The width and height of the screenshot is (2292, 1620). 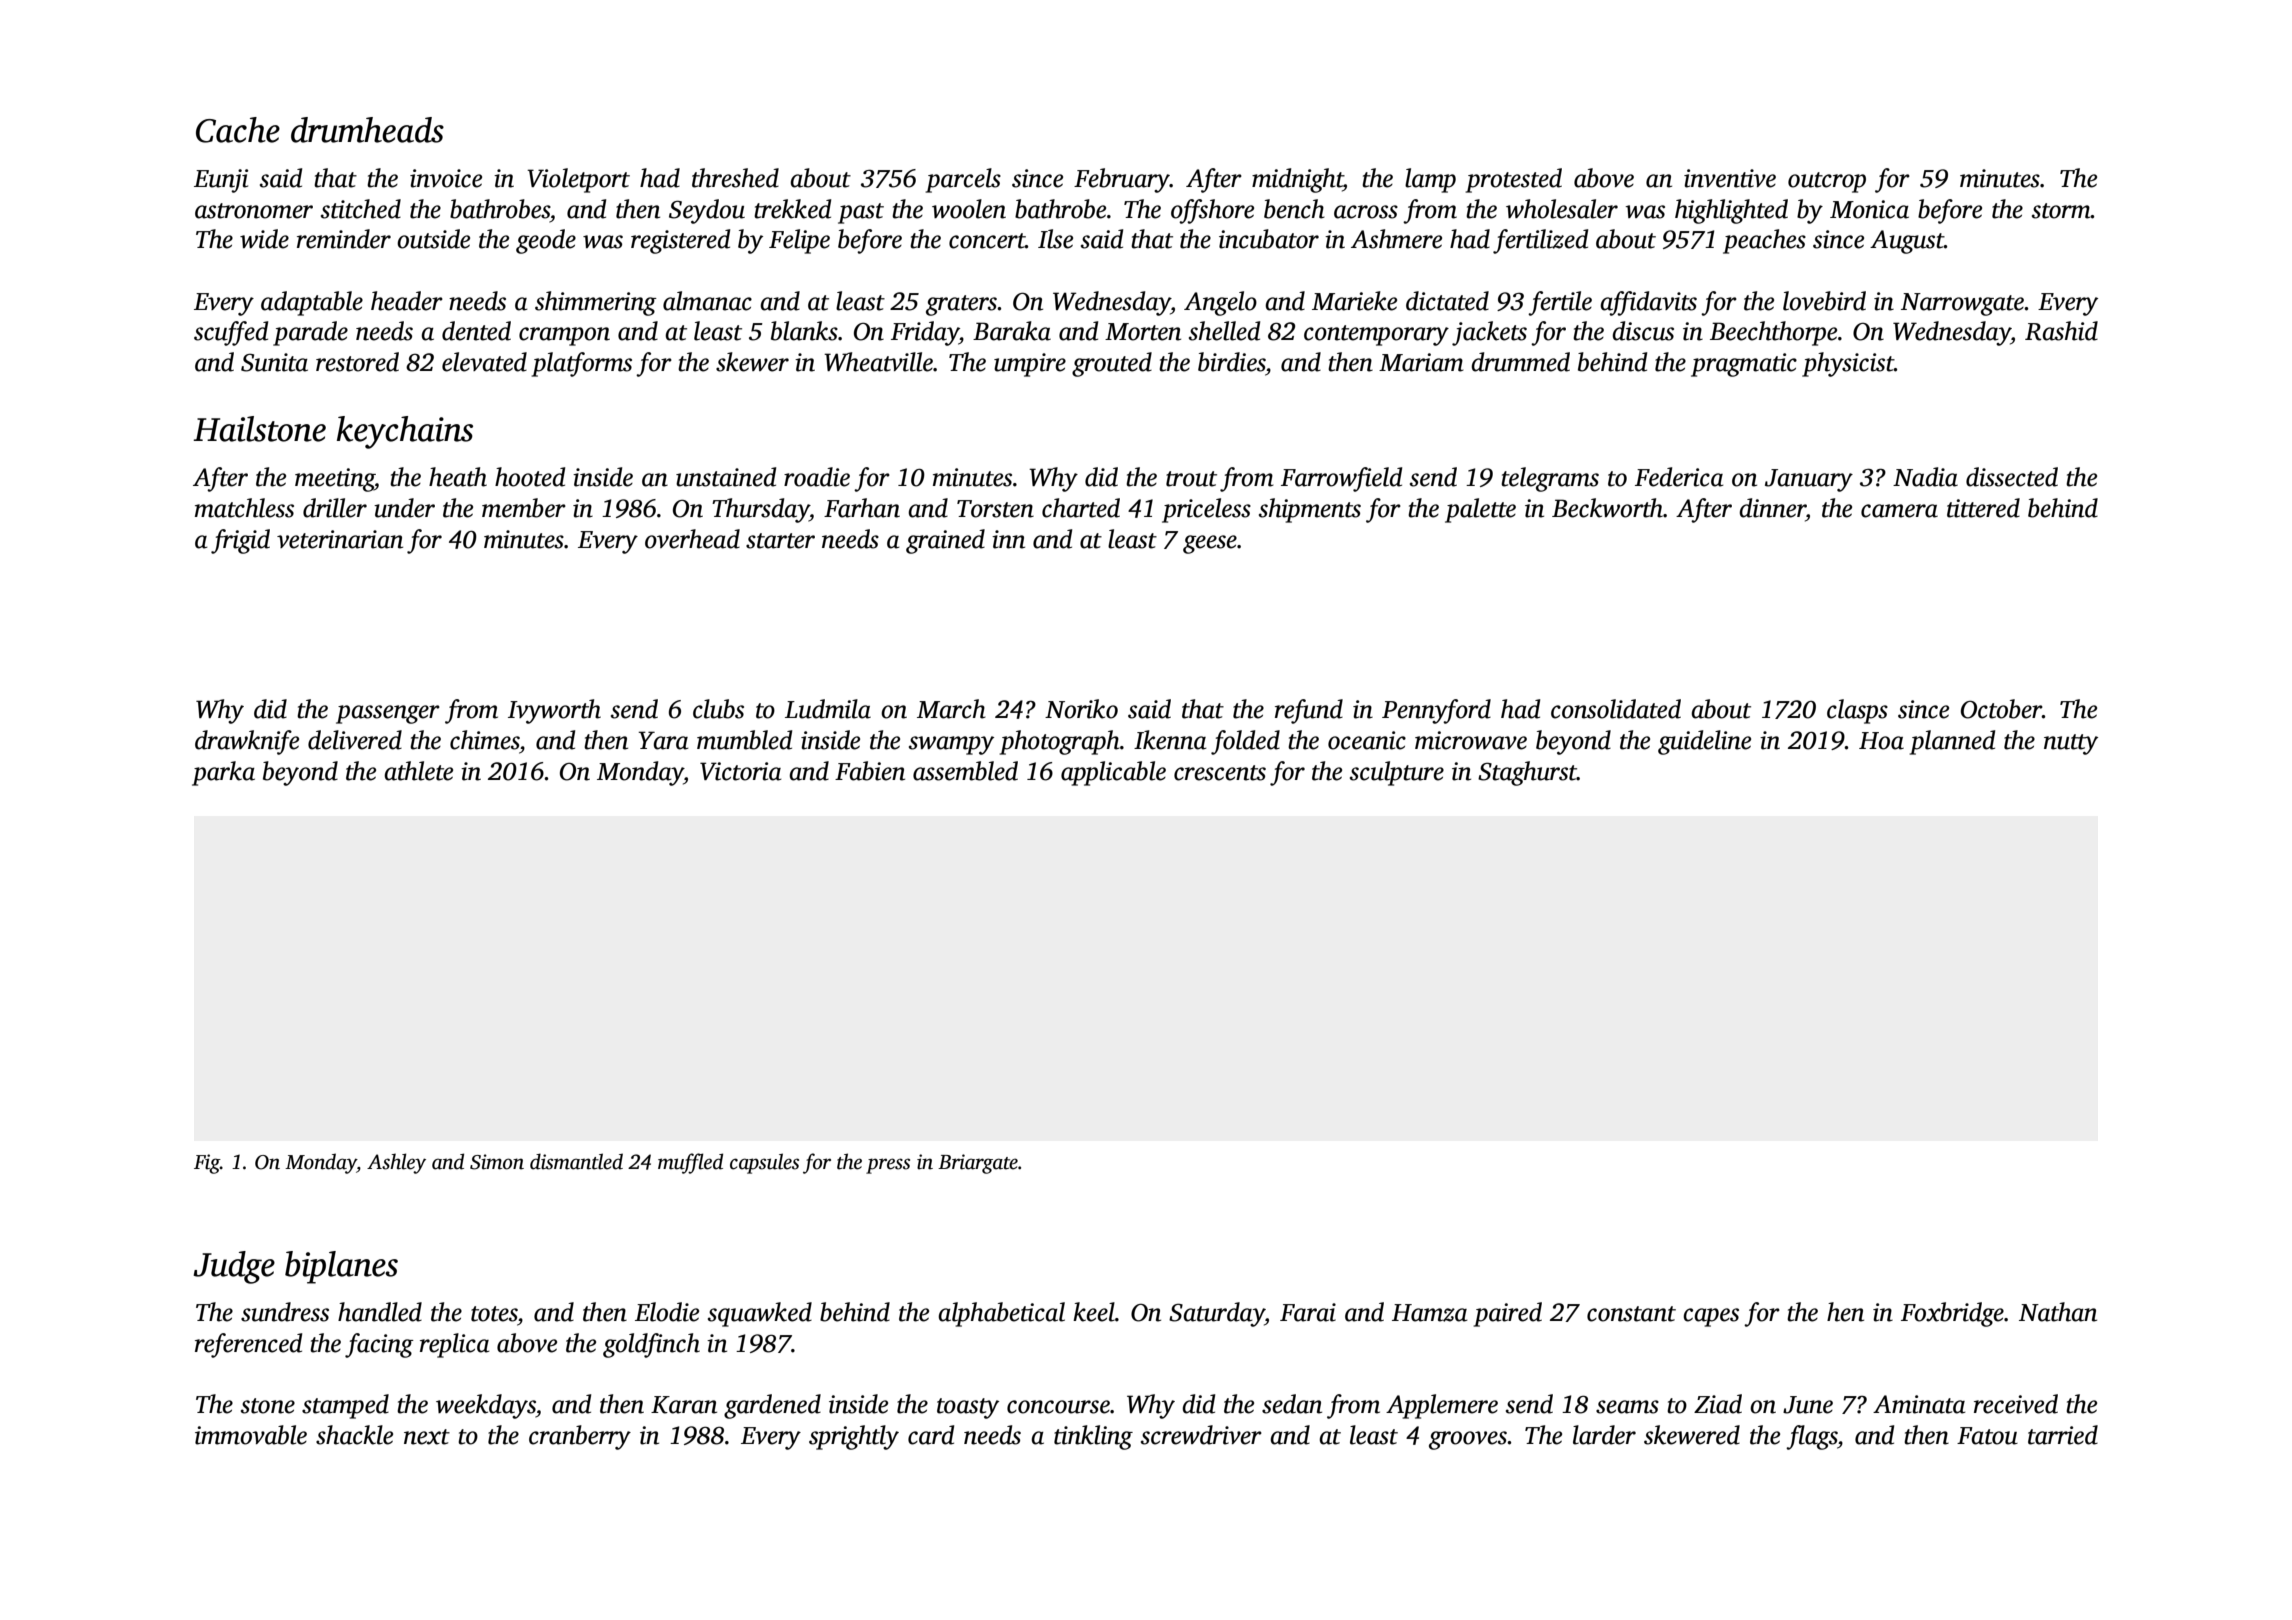 I want to click on Victoria, so click(x=741, y=771).
